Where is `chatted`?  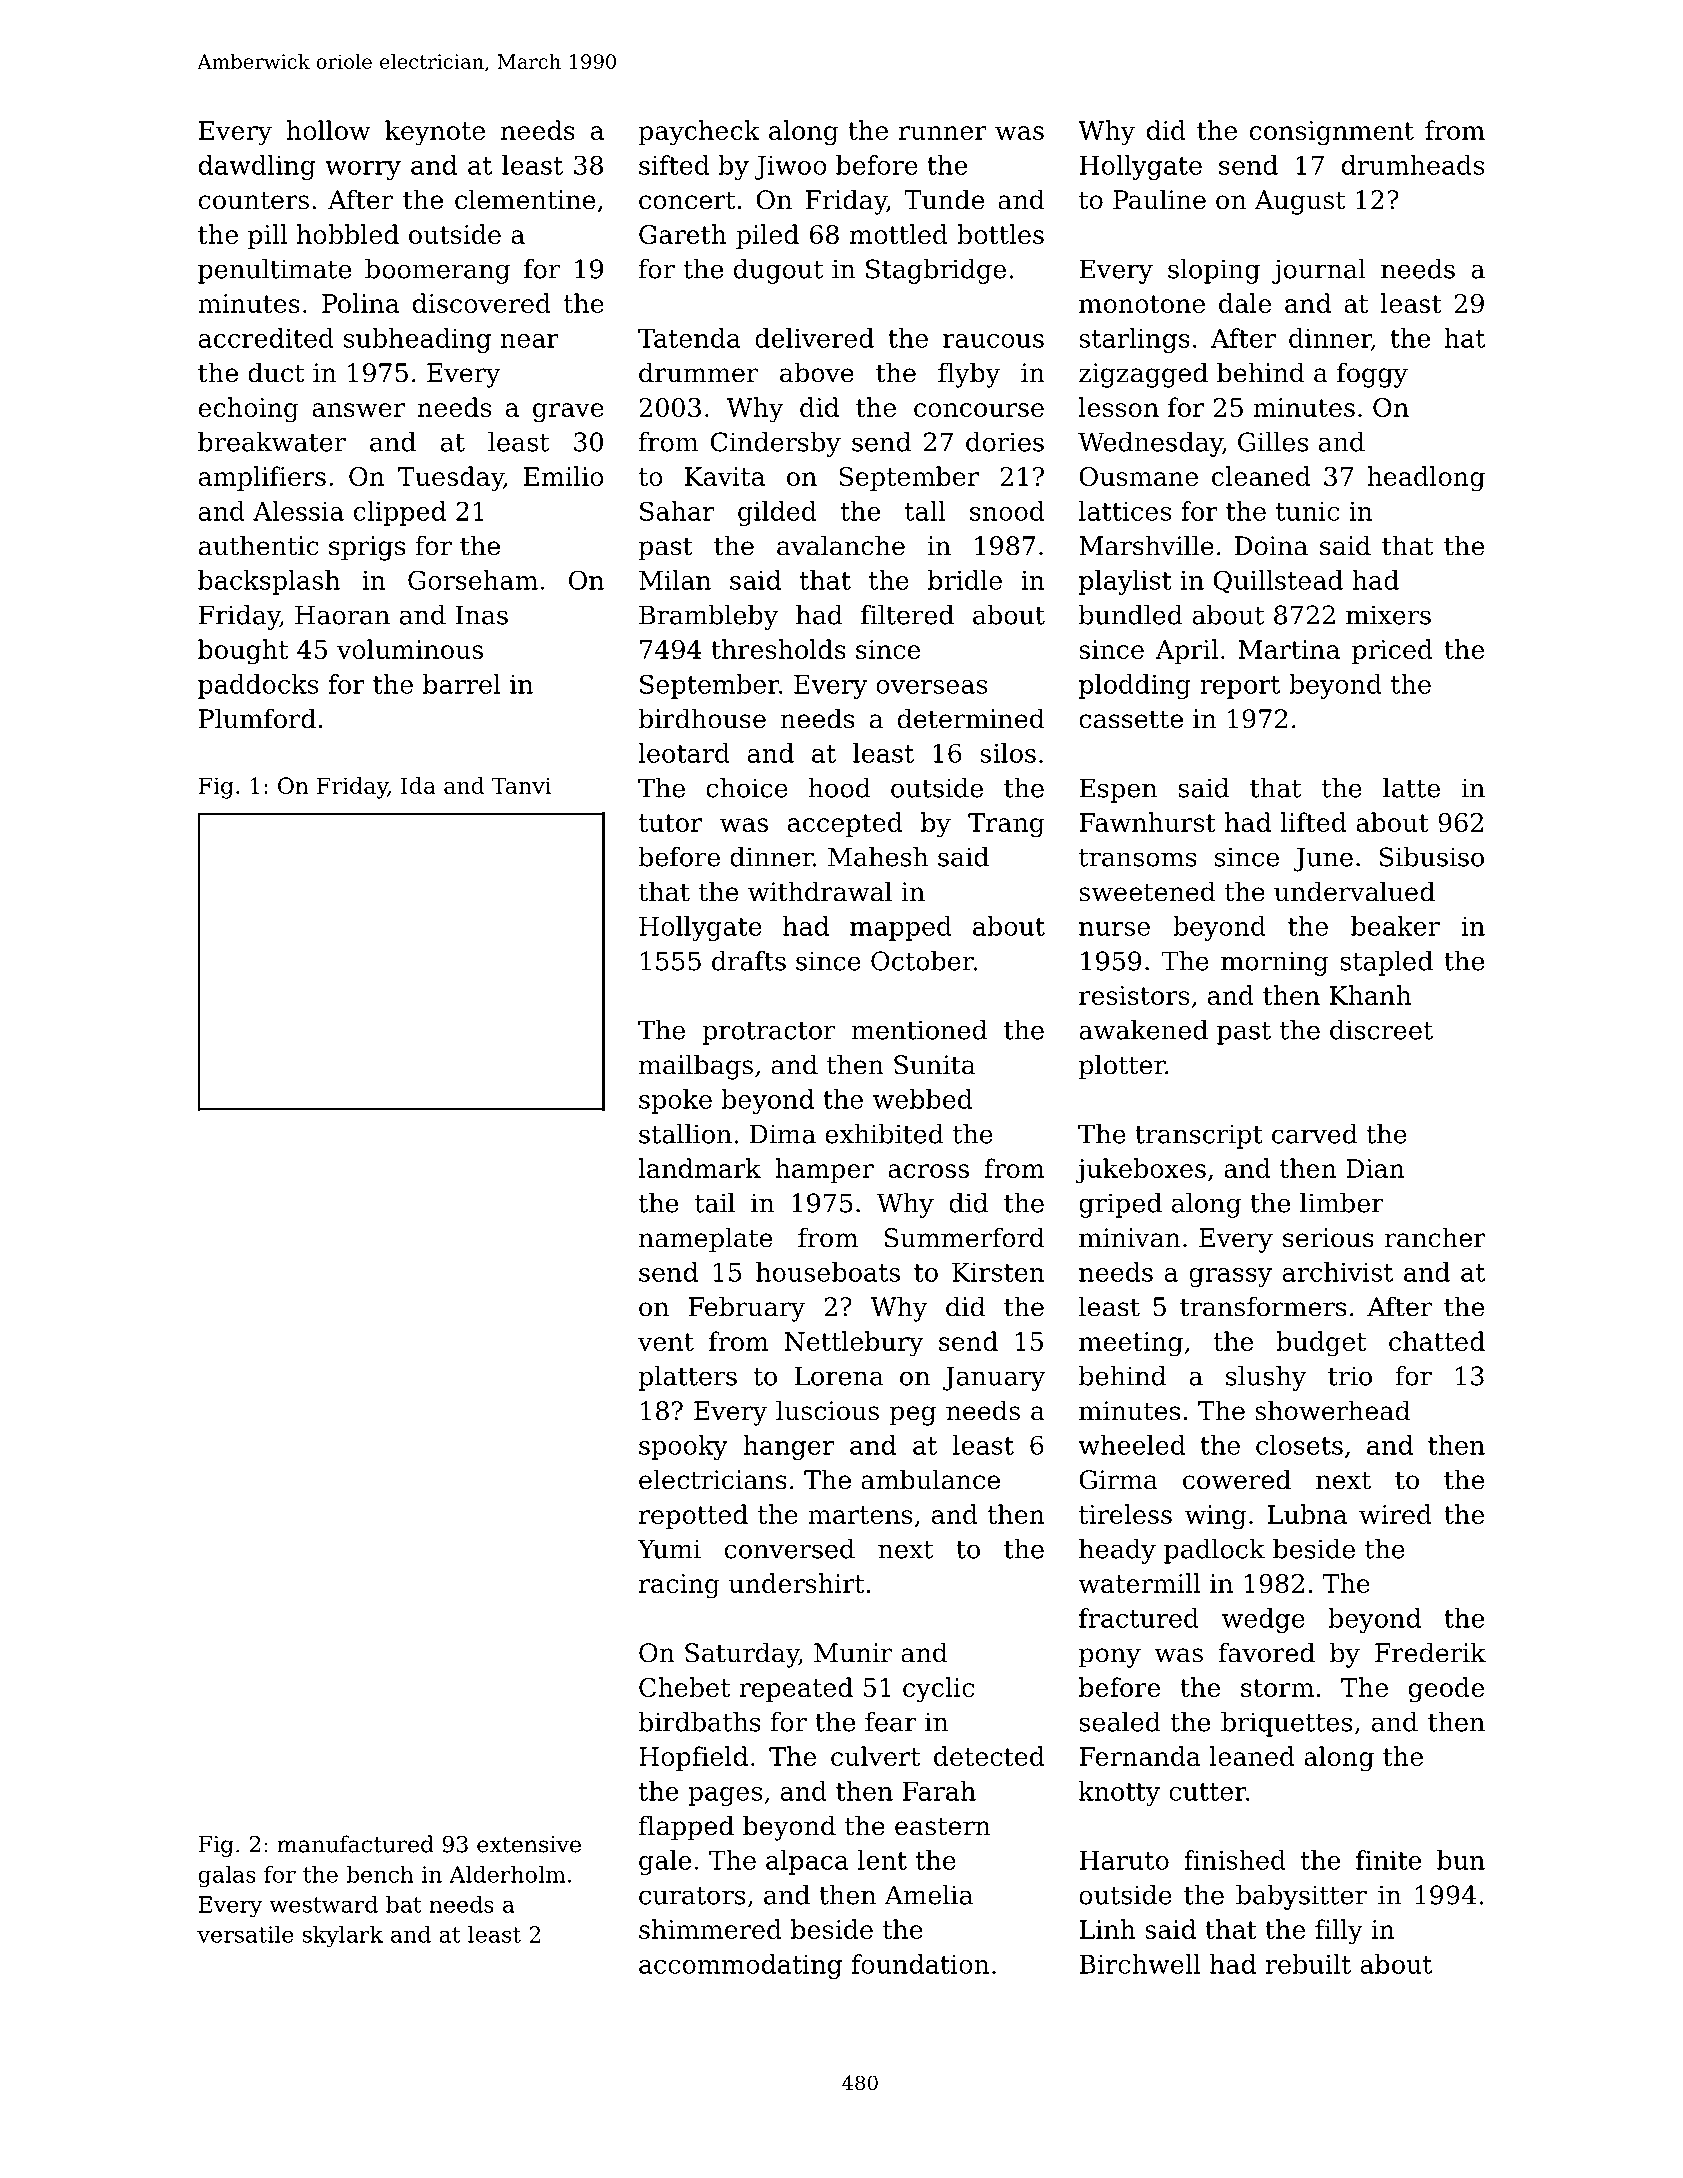
chatted is located at coordinates (1437, 1341).
